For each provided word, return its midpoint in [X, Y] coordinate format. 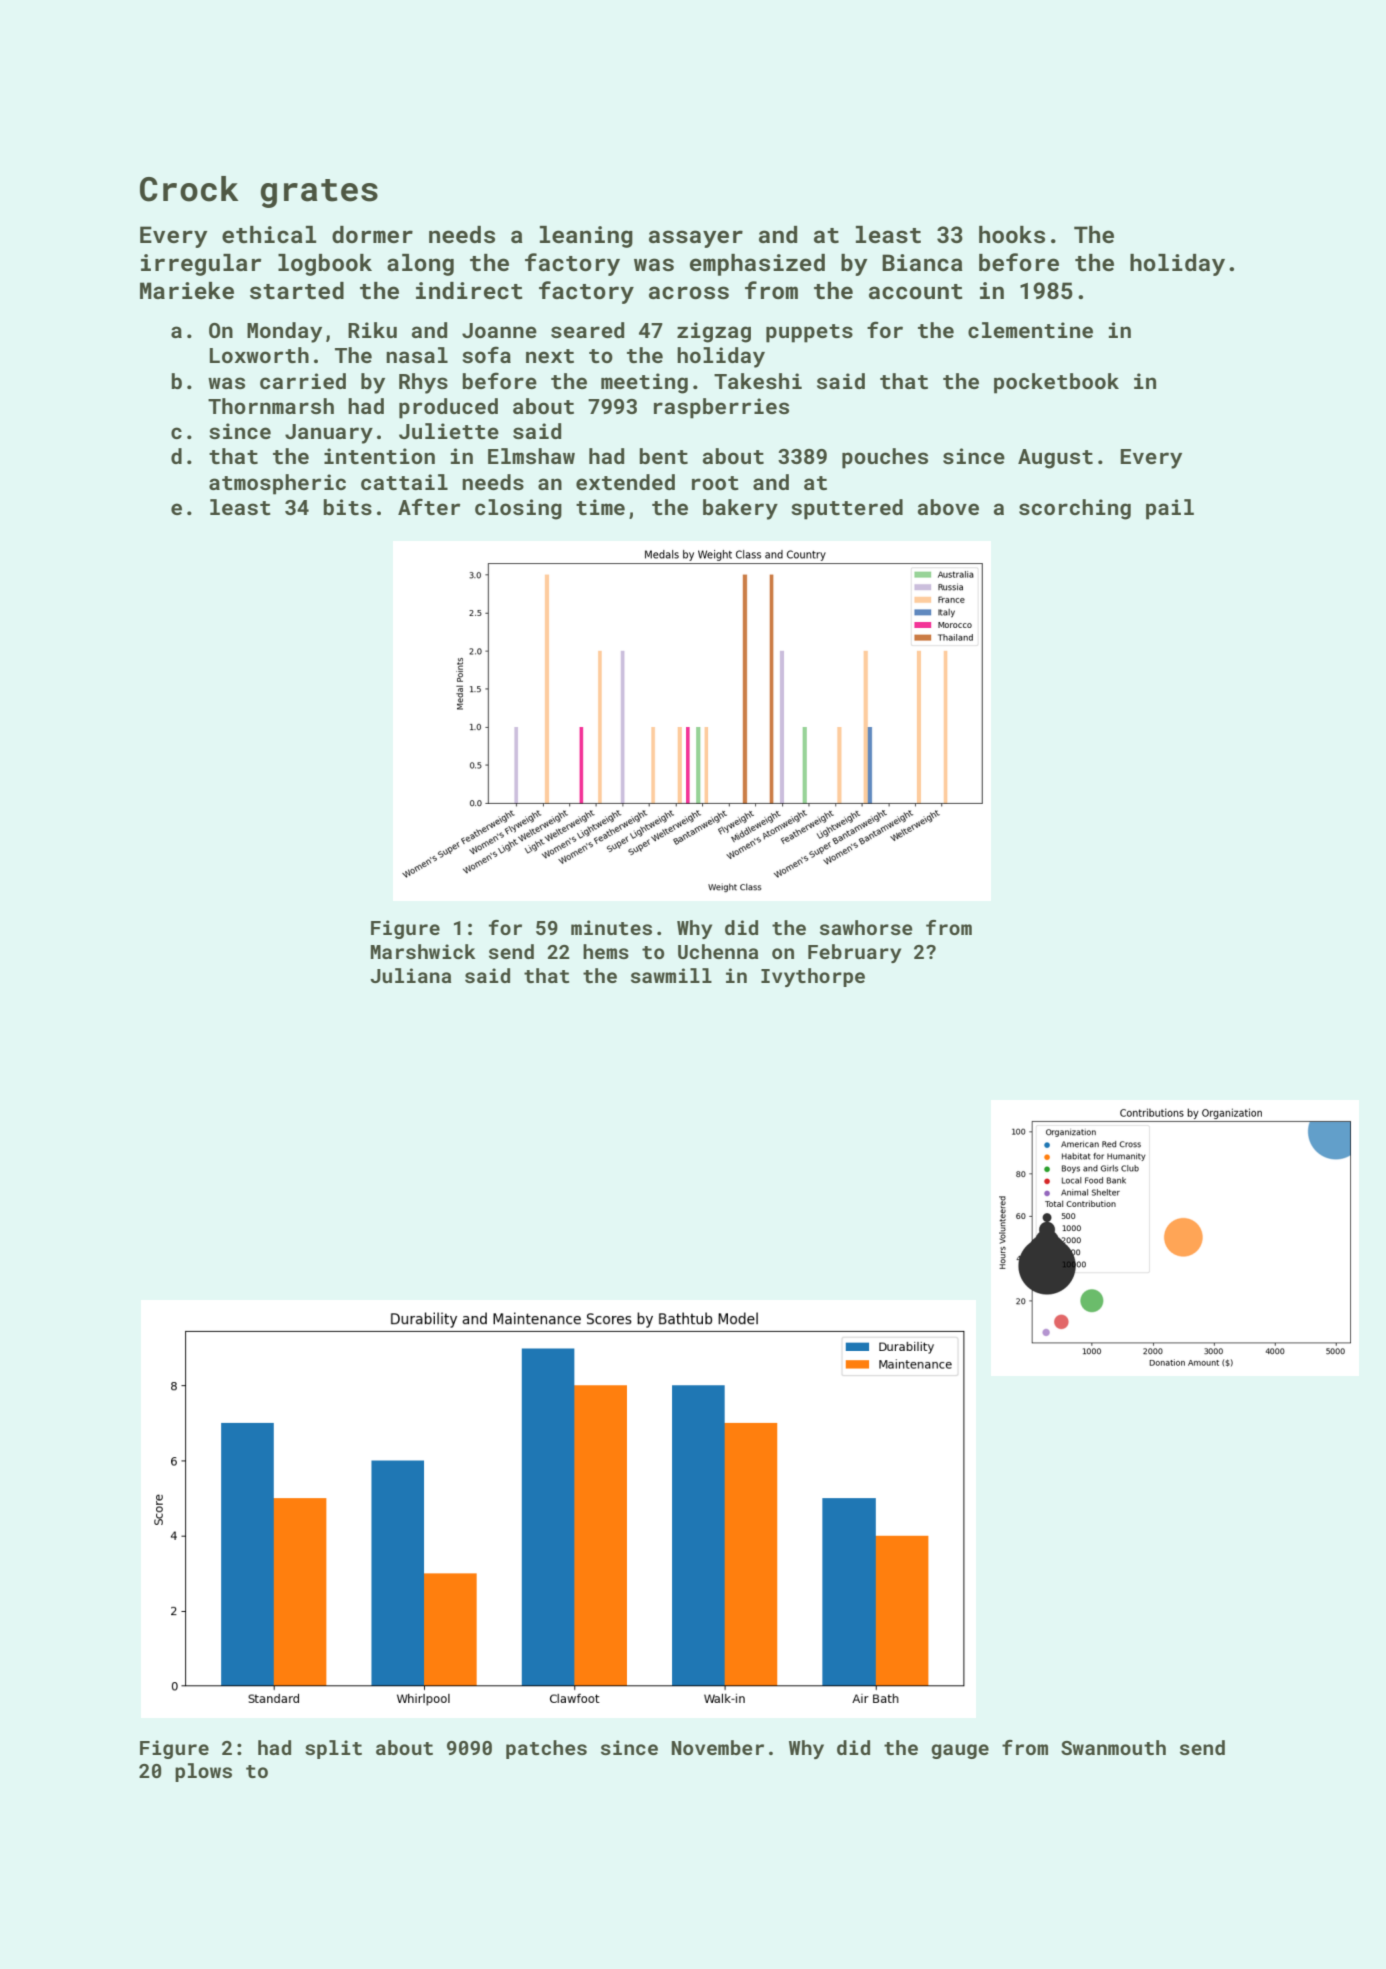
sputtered [847, 509]
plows [203, 1772]
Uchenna [718, 951]
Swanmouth [1113, 1747]
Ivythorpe [813, 977]
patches [546, 1749]
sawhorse [866, 927]
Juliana [410, 975]
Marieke [187, 290]
